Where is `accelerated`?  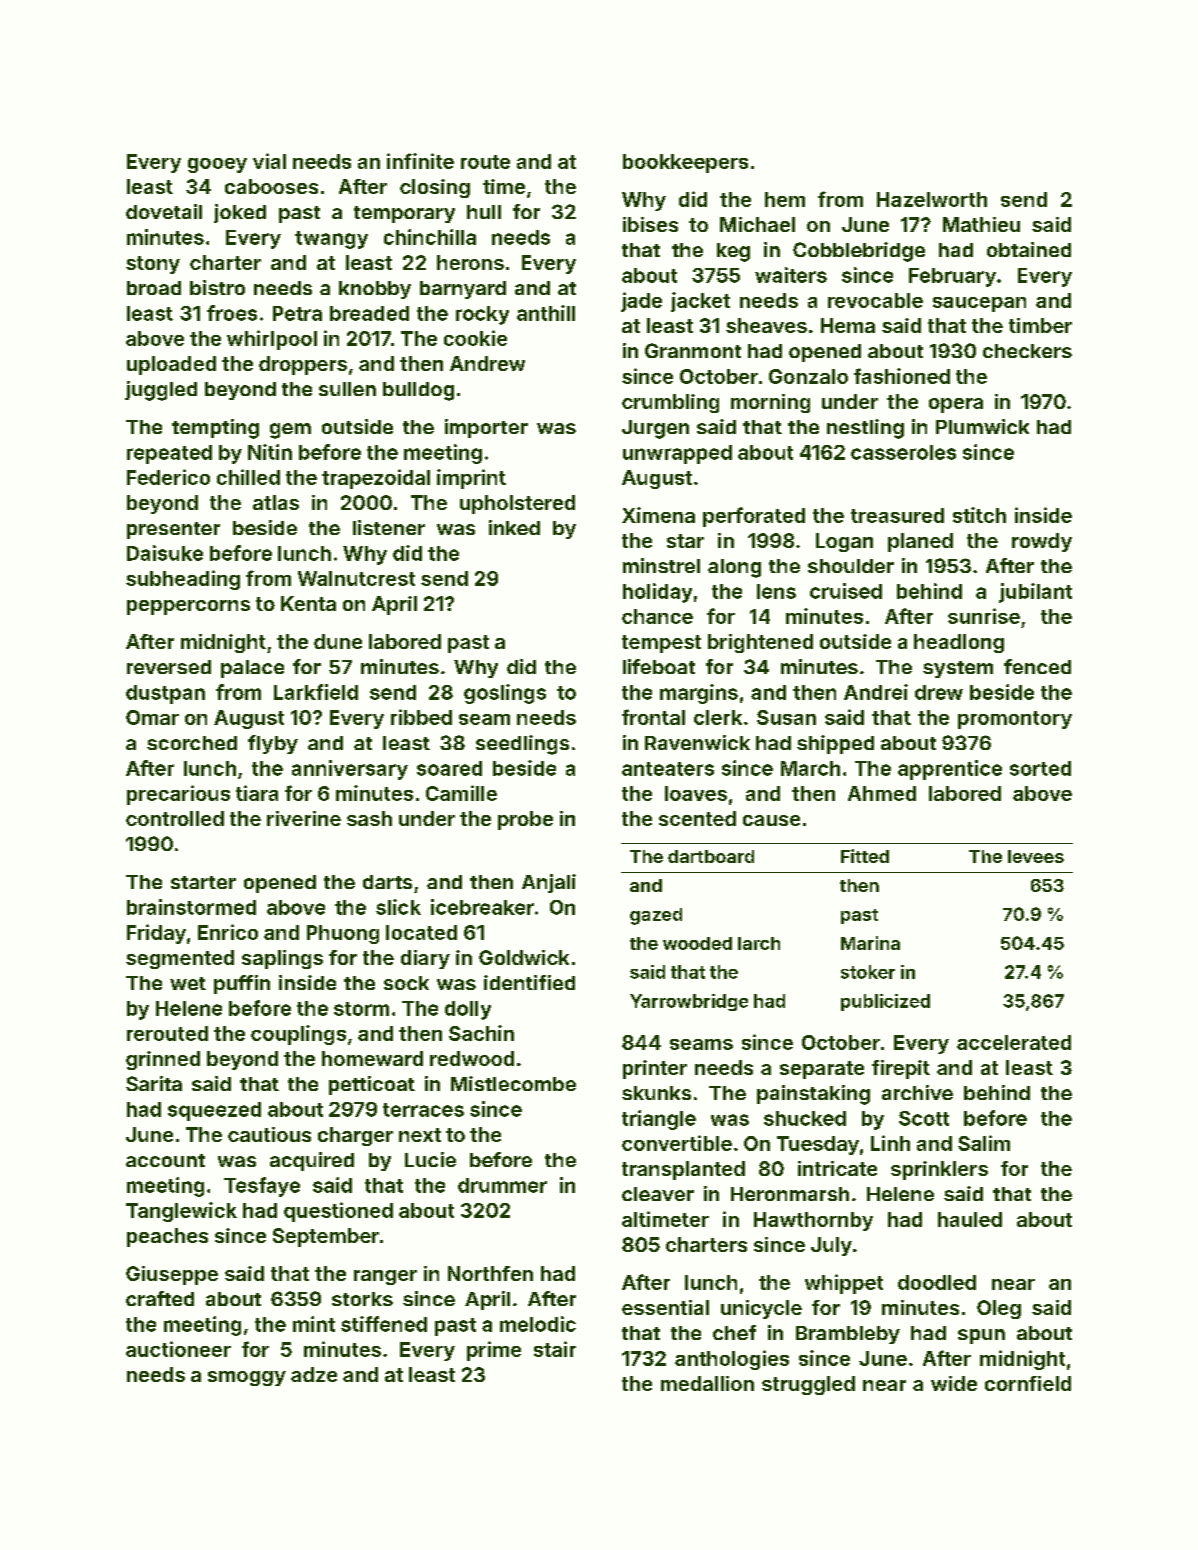
accelerated is located at coordinates (1014, 1042).
